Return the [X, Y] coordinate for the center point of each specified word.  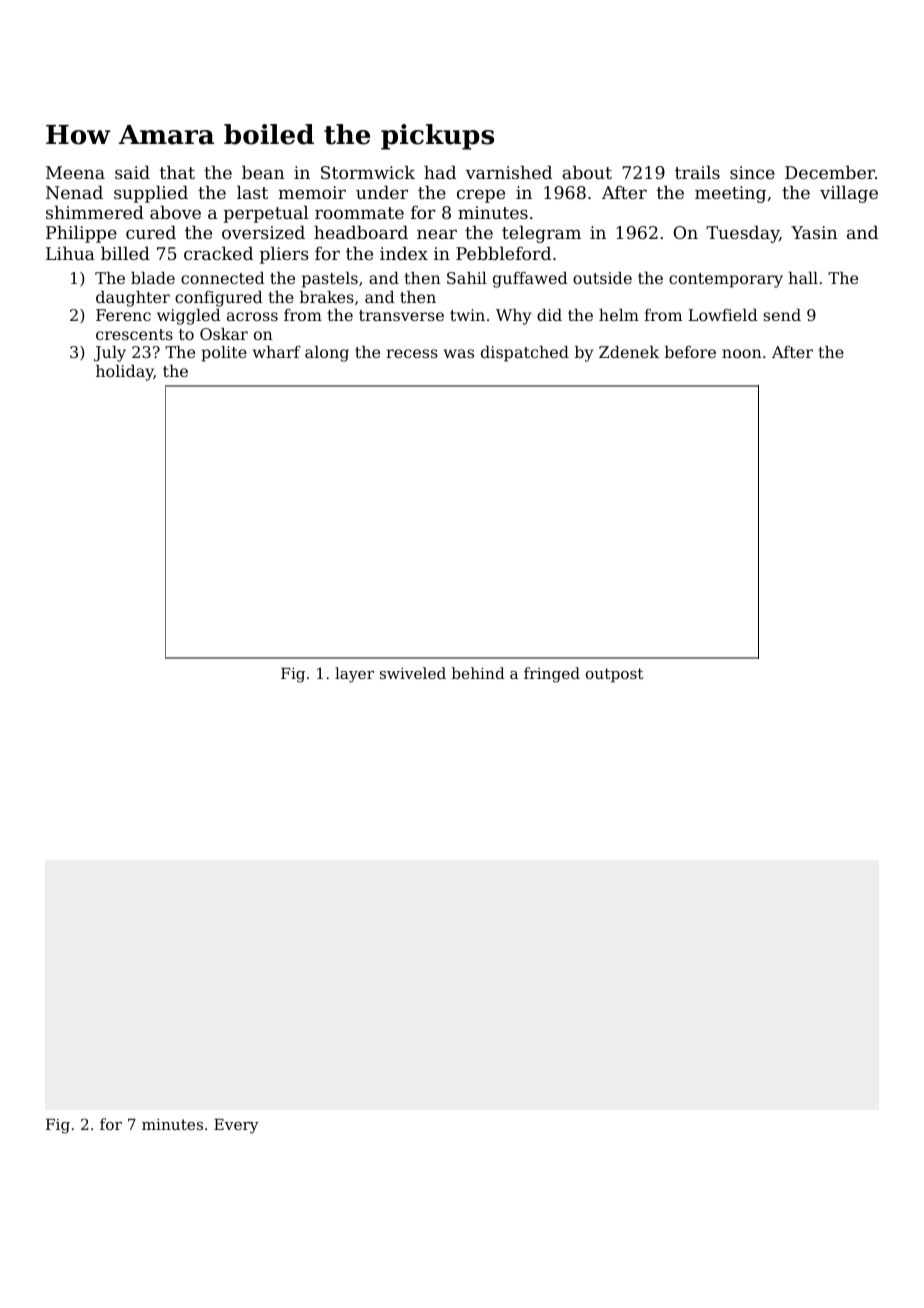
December [830, 172]
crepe [481, 196]
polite [224, 354]
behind [478, 673]
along [327, 354]
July [110, 354]
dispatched [525, 354]
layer [354, 675]
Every [236, 1126]
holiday [125, 373]
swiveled [413, 673]
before [690, 352]
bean [263, 172]
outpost [614, 675]
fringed [552, 675]
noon [742, 353]
